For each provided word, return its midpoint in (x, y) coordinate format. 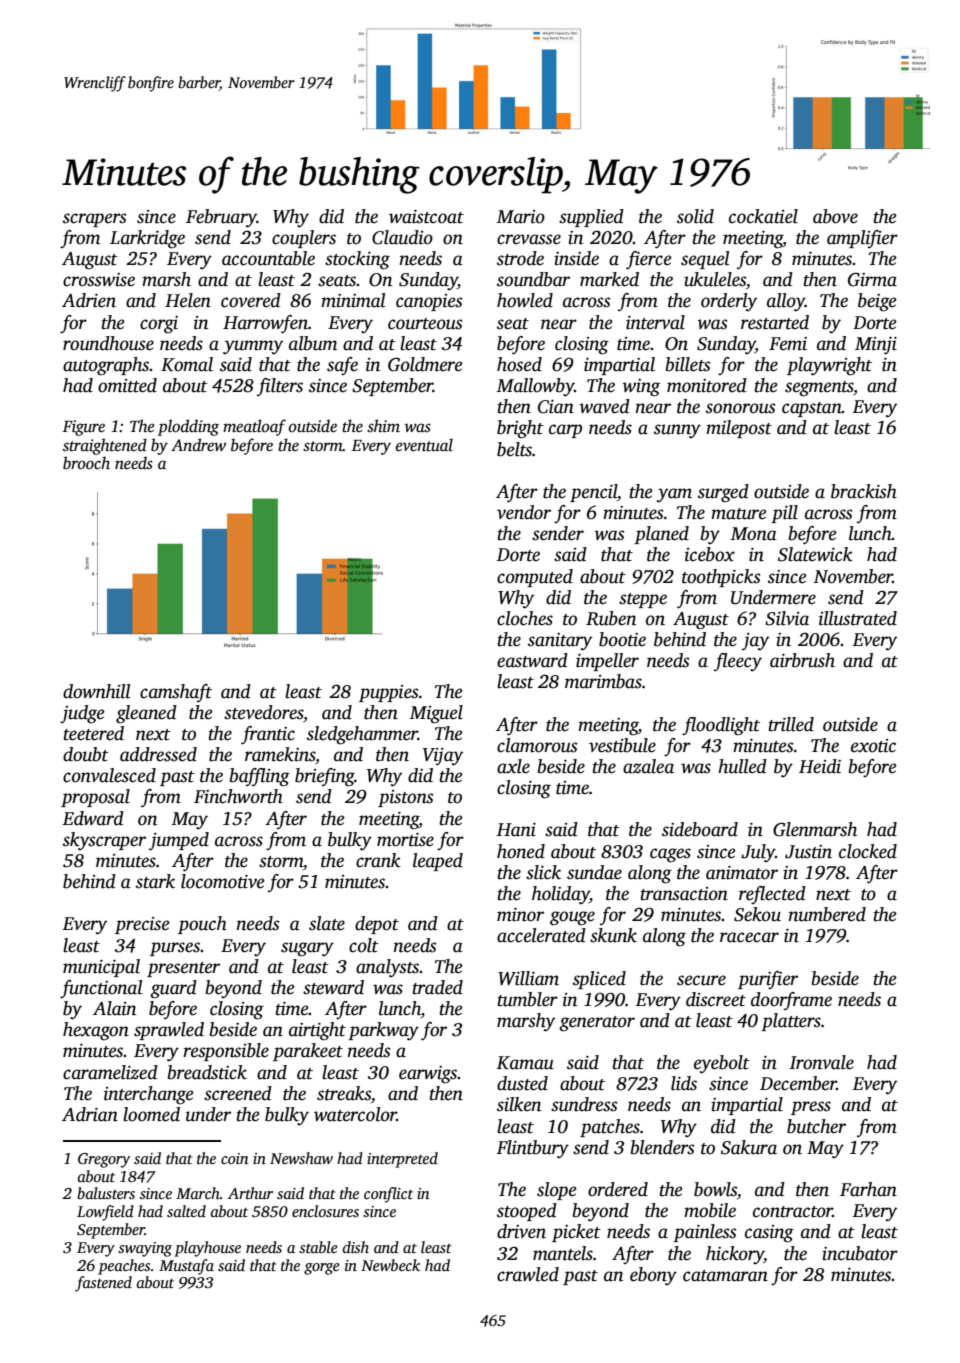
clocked (868, 851)
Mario (520, 217)
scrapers (95, 220)
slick (543, 872)
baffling (260, 777)
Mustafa (186, 1267)
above (835, 216)
